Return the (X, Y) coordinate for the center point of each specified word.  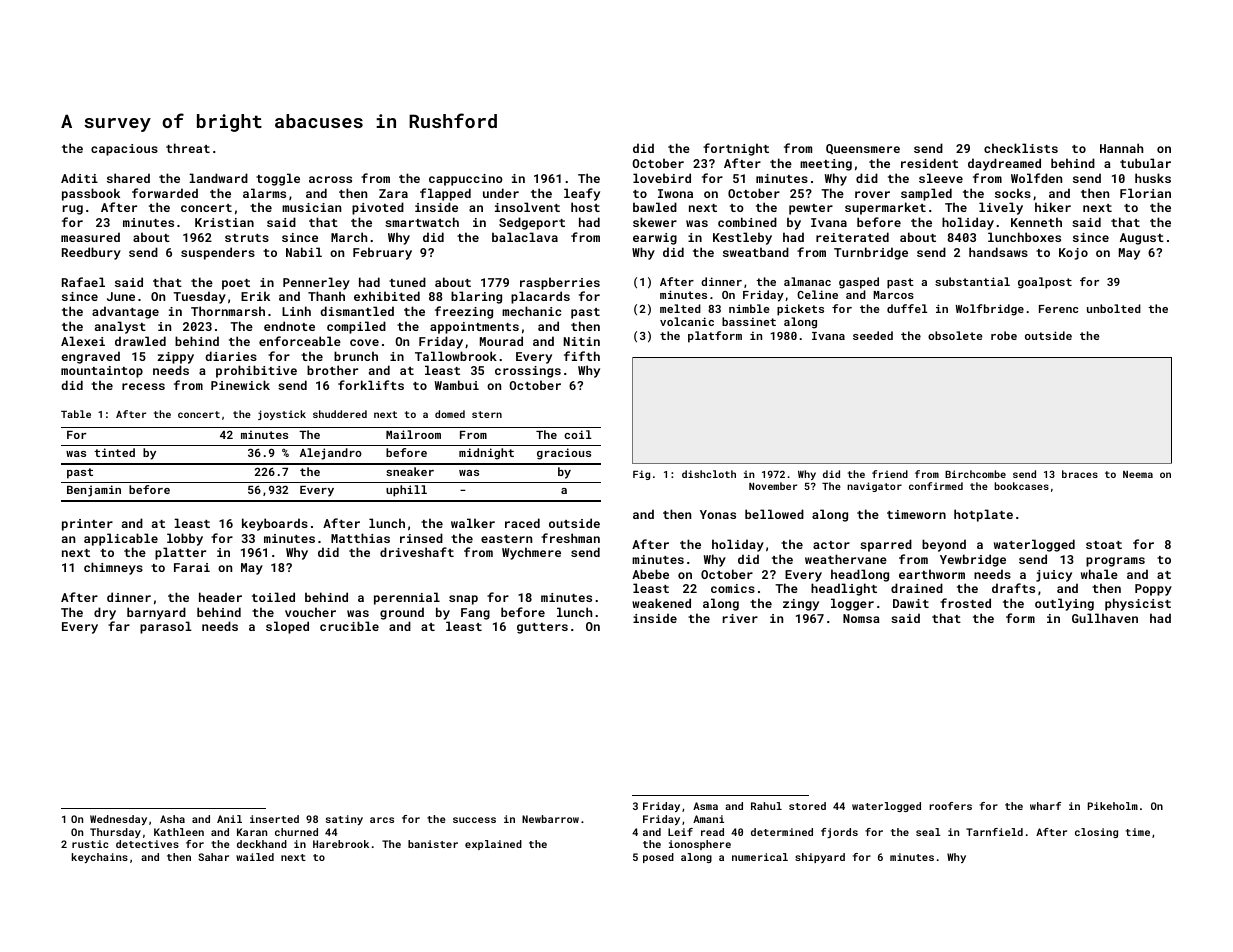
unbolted (1114, 308)
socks (1013, 193)
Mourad (501, 341)
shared (128, 178)
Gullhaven (1105, 618)
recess (143, 386)
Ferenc (1058, 309)
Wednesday (118, 820)
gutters (542, 628)
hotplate (983, 515)
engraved (90, 357)
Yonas (718, 514)
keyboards (275, 524)
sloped (287, 627)
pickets (800, 310)
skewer (655, 222)
